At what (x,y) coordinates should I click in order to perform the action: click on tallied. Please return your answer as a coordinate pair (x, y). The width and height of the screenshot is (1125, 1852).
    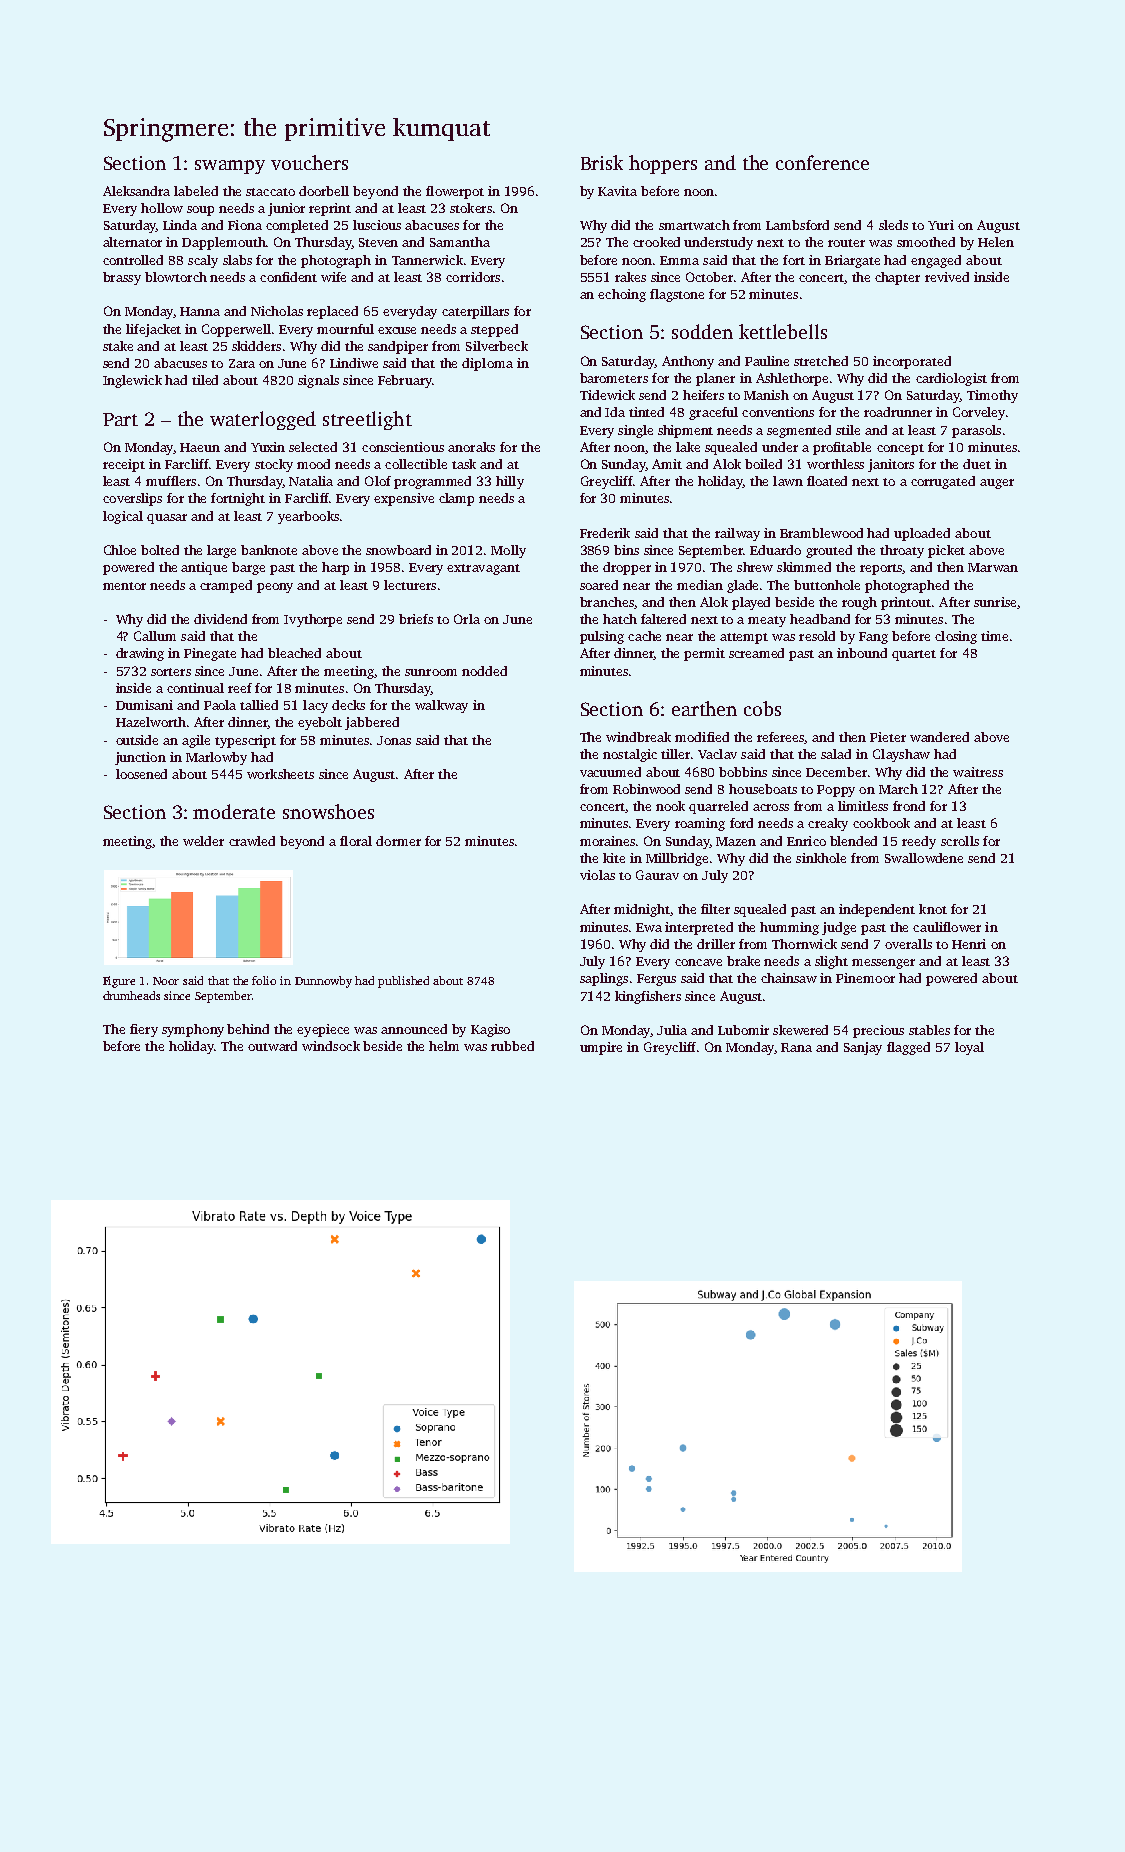
    Looking at the image, I should click on (259, 705).
